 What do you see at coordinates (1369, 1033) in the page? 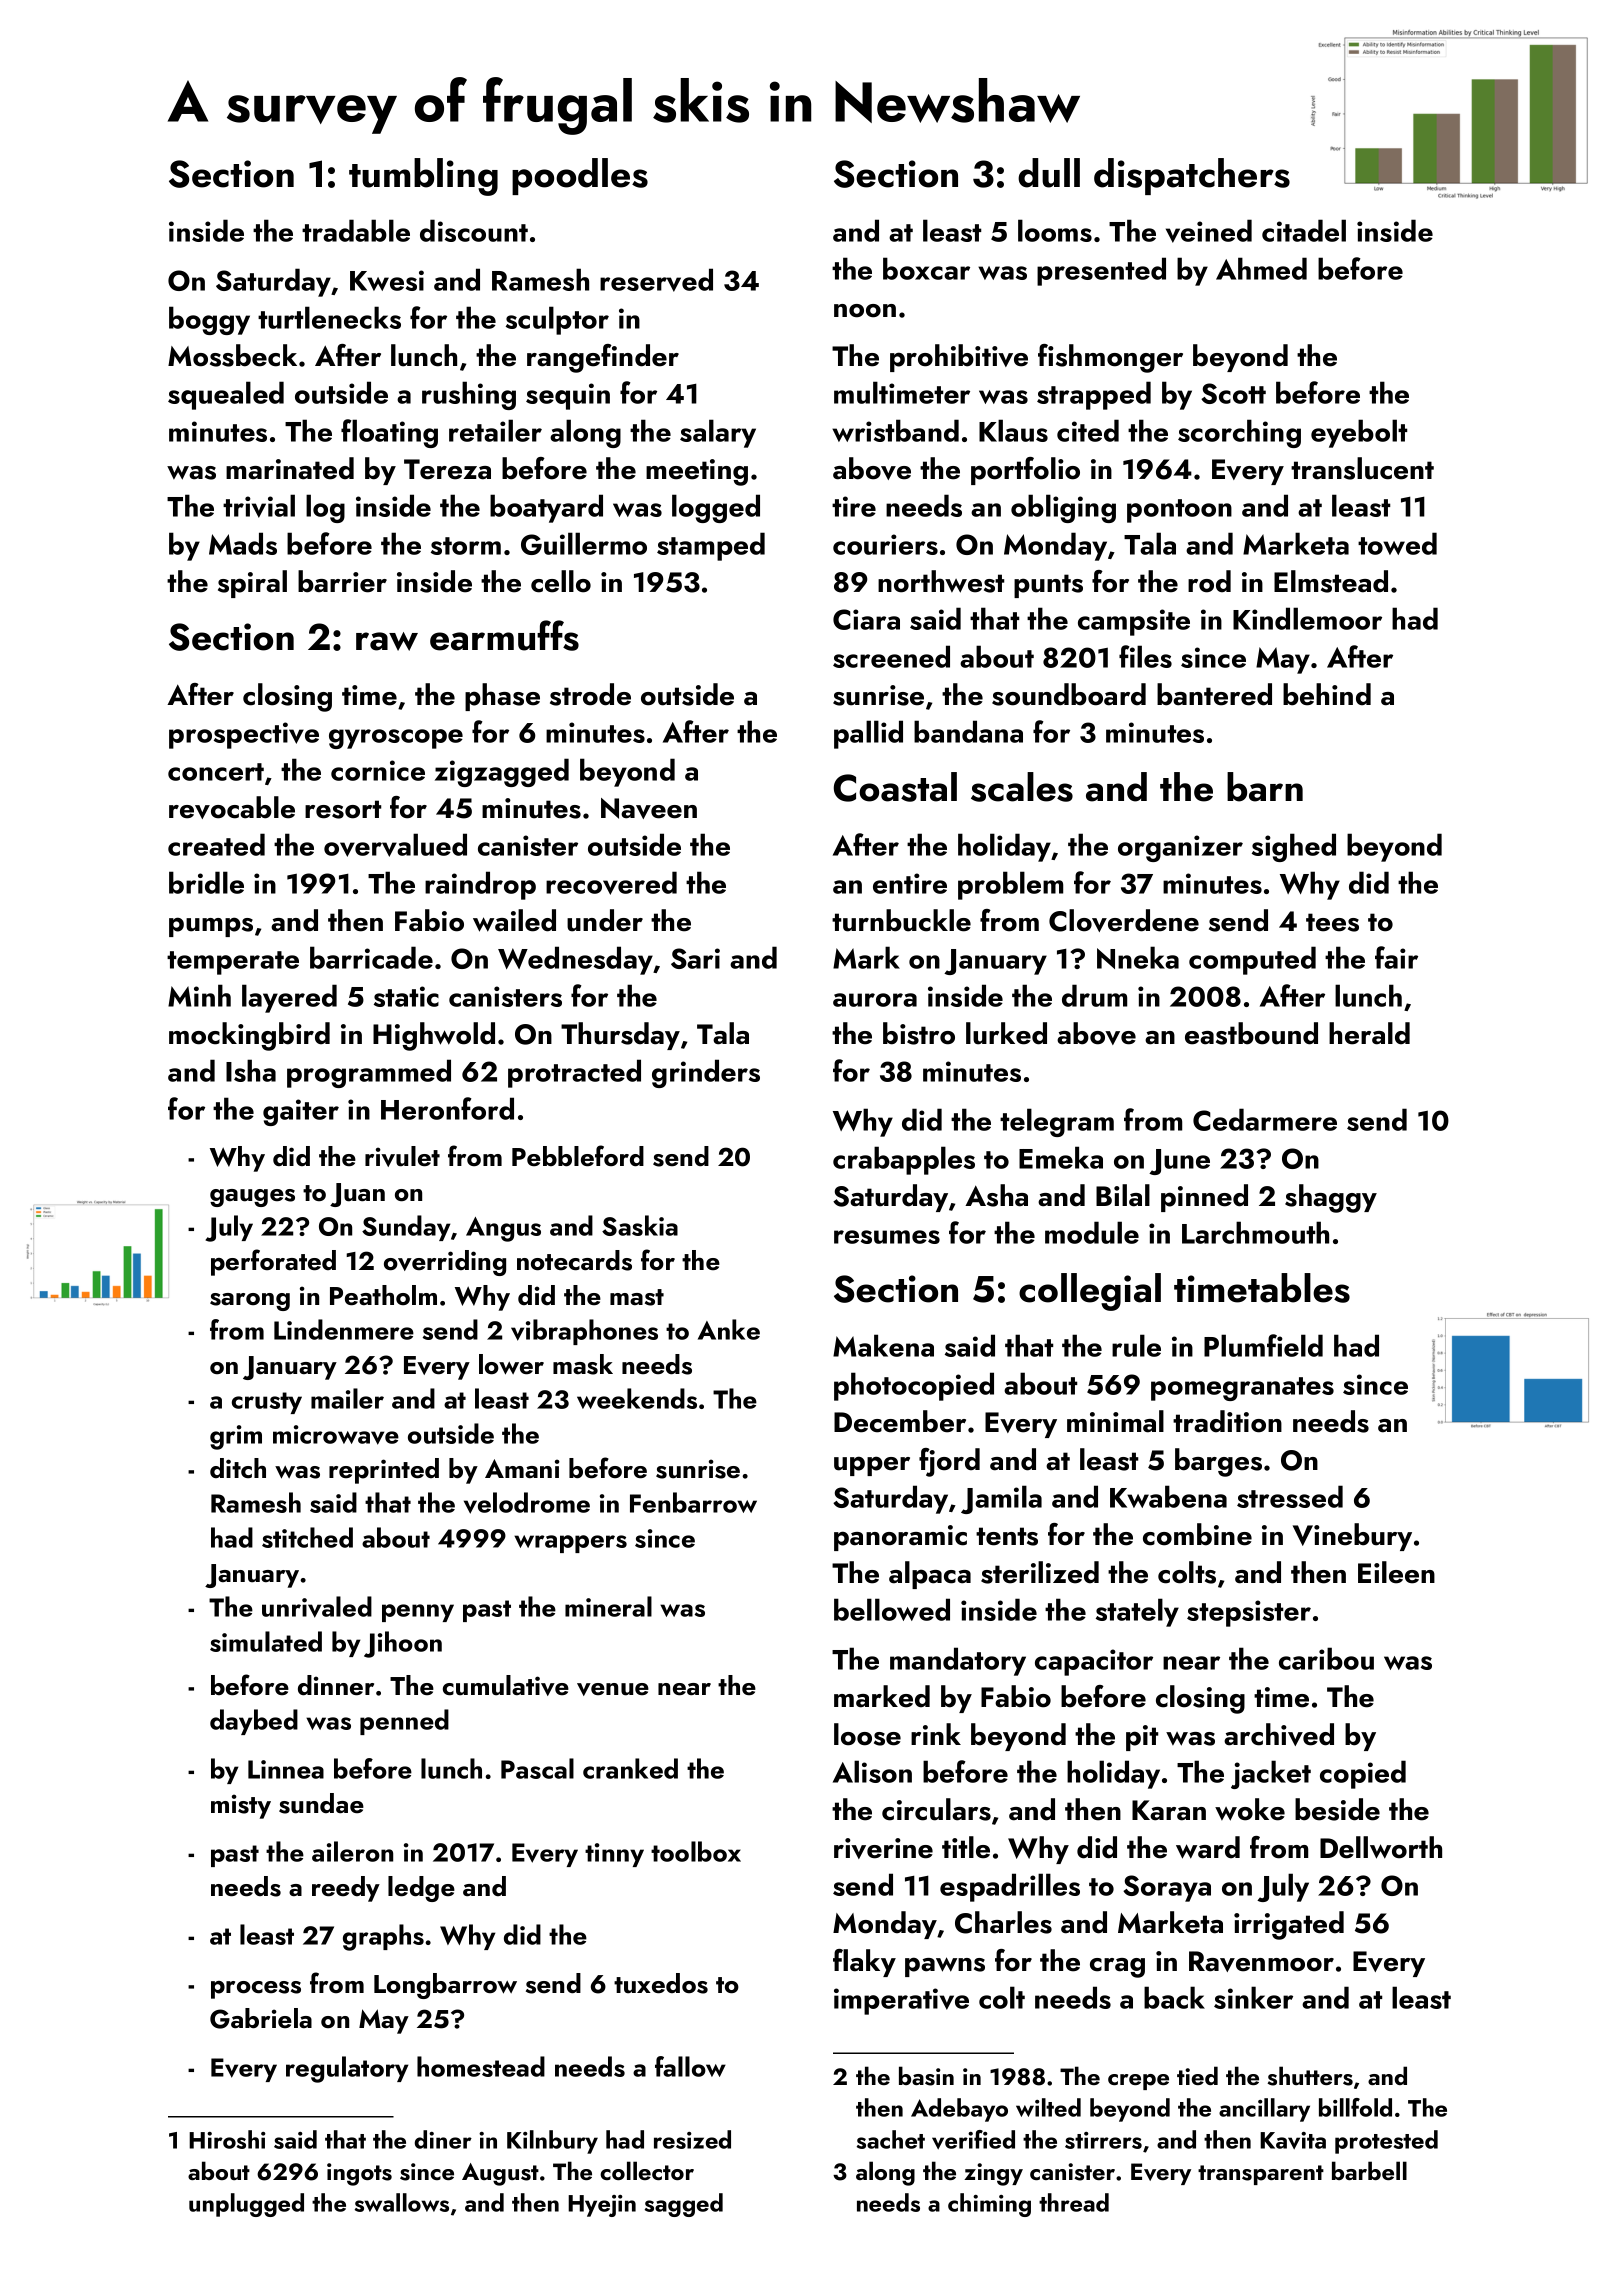
I see `herald` at bounding box center [1369, 1033].
